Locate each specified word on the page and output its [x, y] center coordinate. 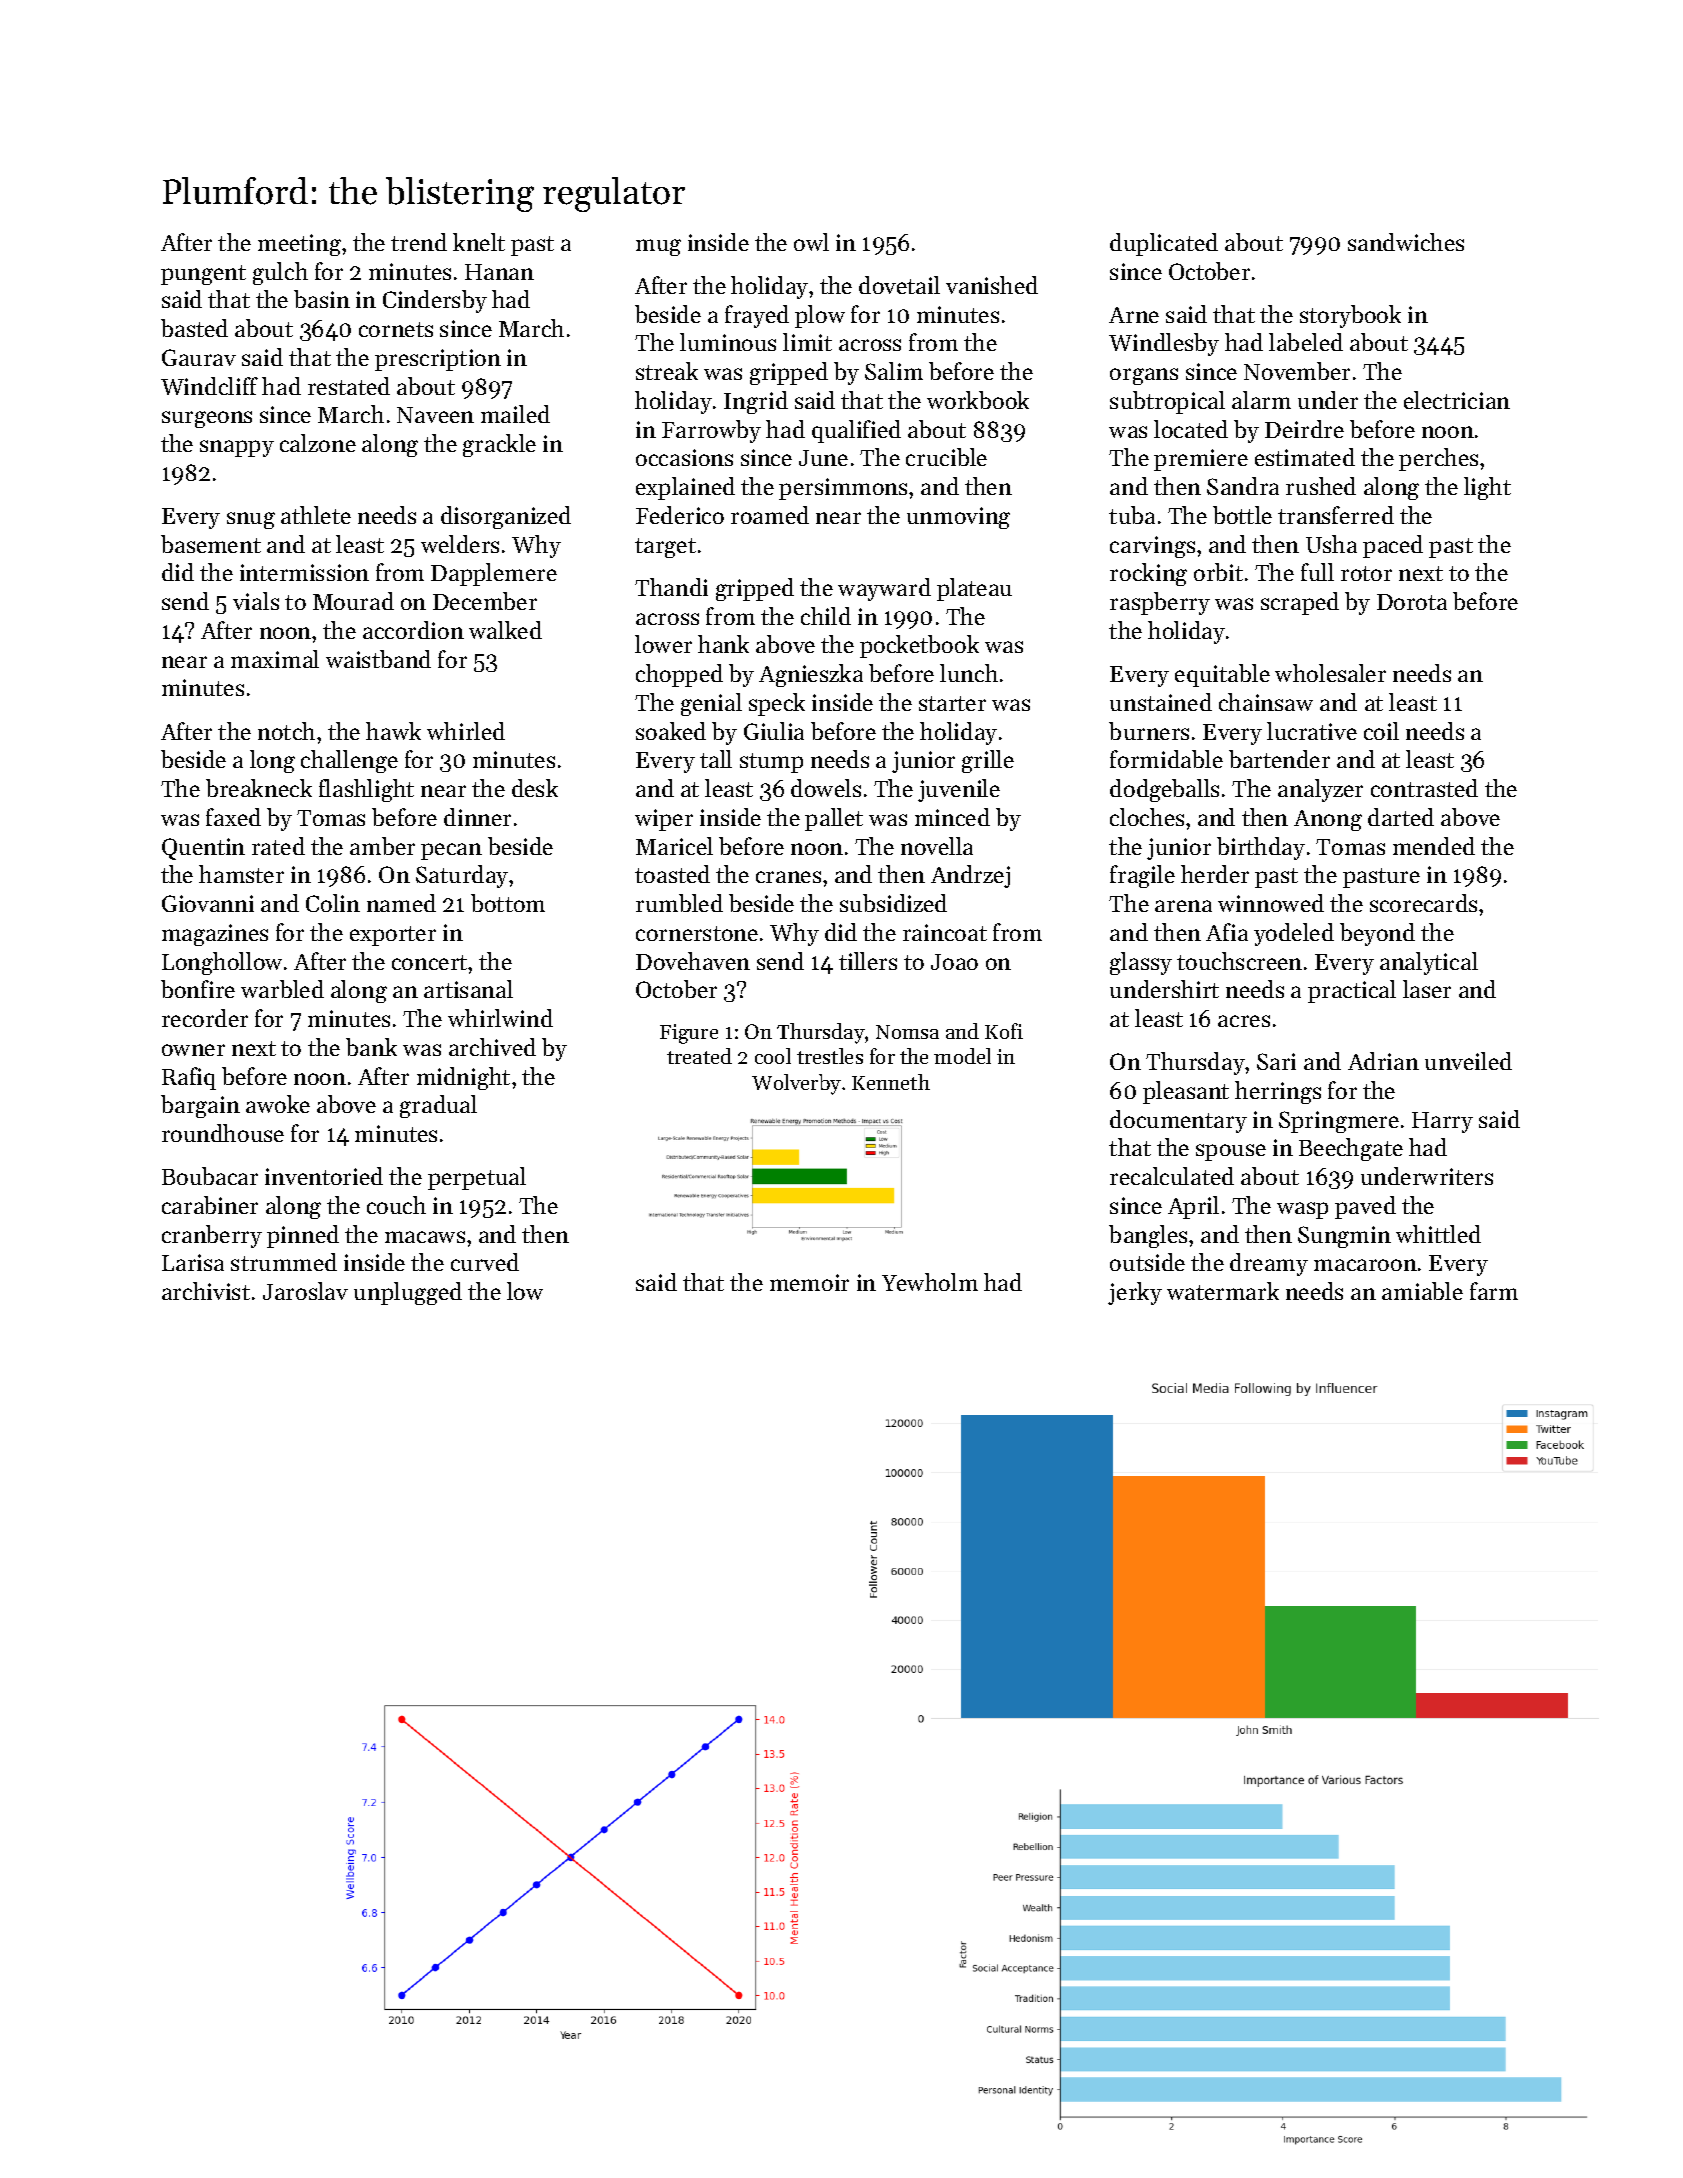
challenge [349, 761]
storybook [1350, 316]
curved [485, 1262]
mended [1434, 846]
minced [952, 817]
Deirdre [1304, 429]
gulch [280, 273]
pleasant [1186, 1092]
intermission [304, 572]
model [962, 1056]
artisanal [468, 989]
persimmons [843, 489]
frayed [757, 316]
